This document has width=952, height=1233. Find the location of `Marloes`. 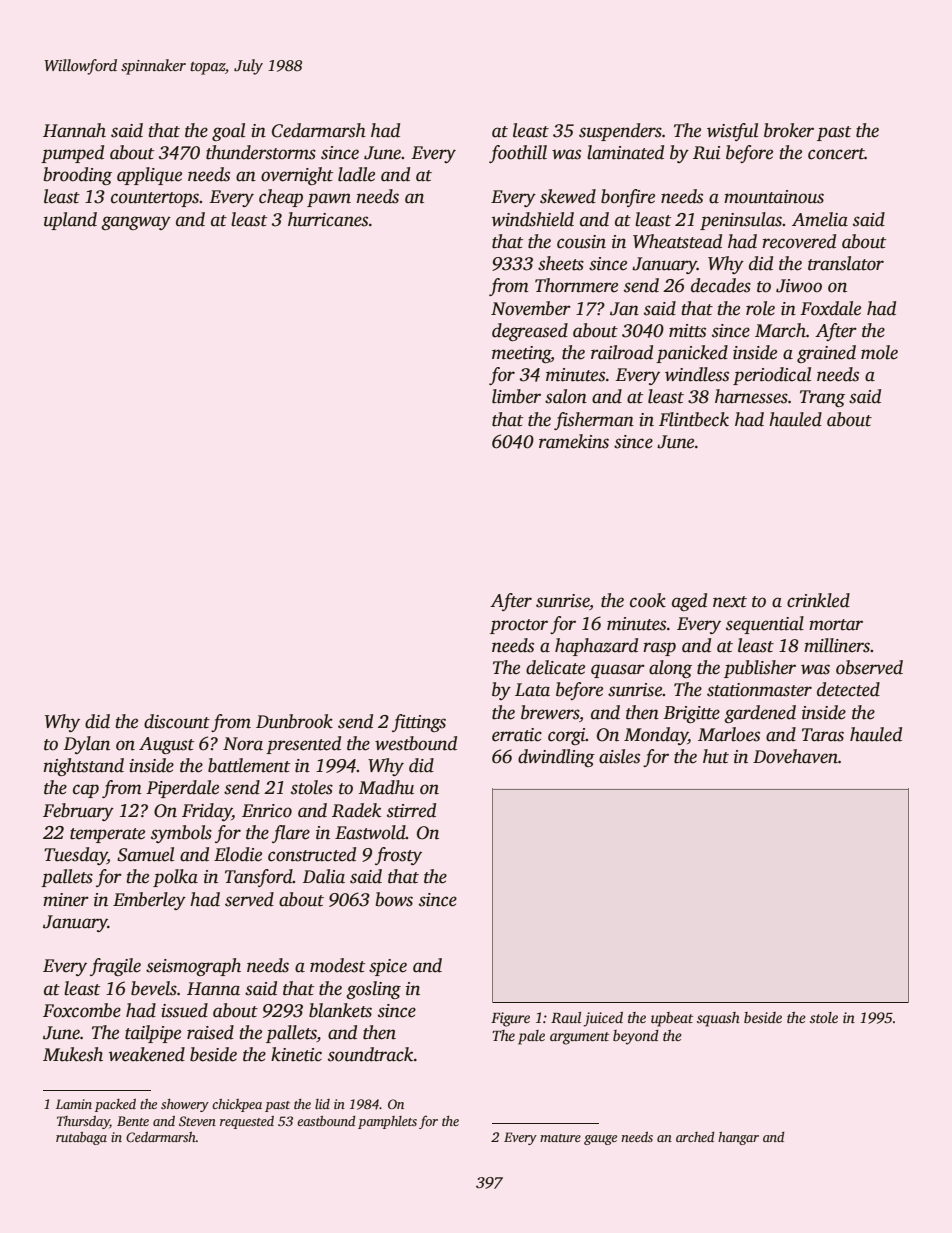

Marloes is located at coordinates (729, 734).
